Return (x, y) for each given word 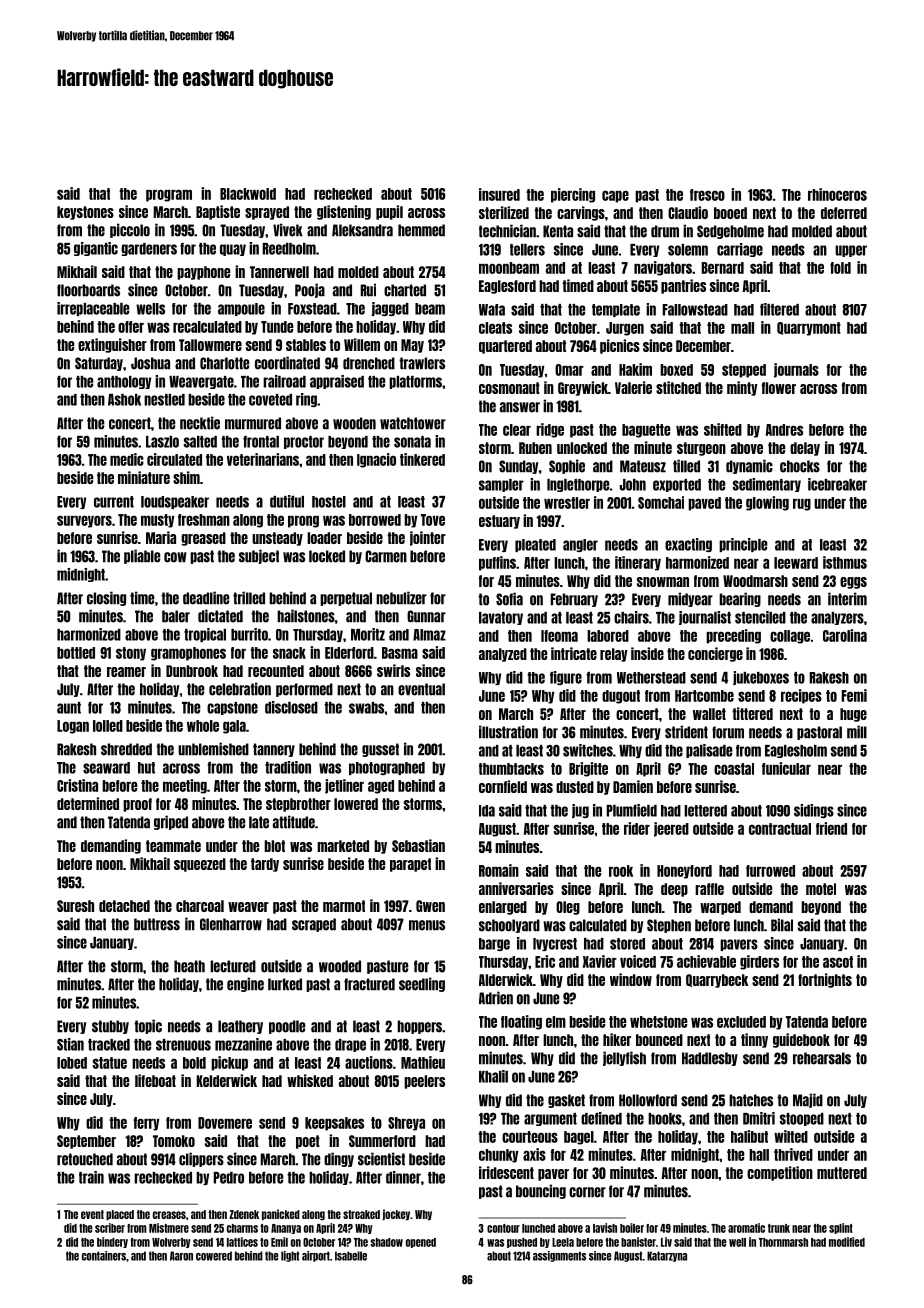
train (91, 1177)
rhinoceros (837, 194)
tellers (527, 250)
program (169, 195)
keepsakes (334, 1124)
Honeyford (684, 872)
